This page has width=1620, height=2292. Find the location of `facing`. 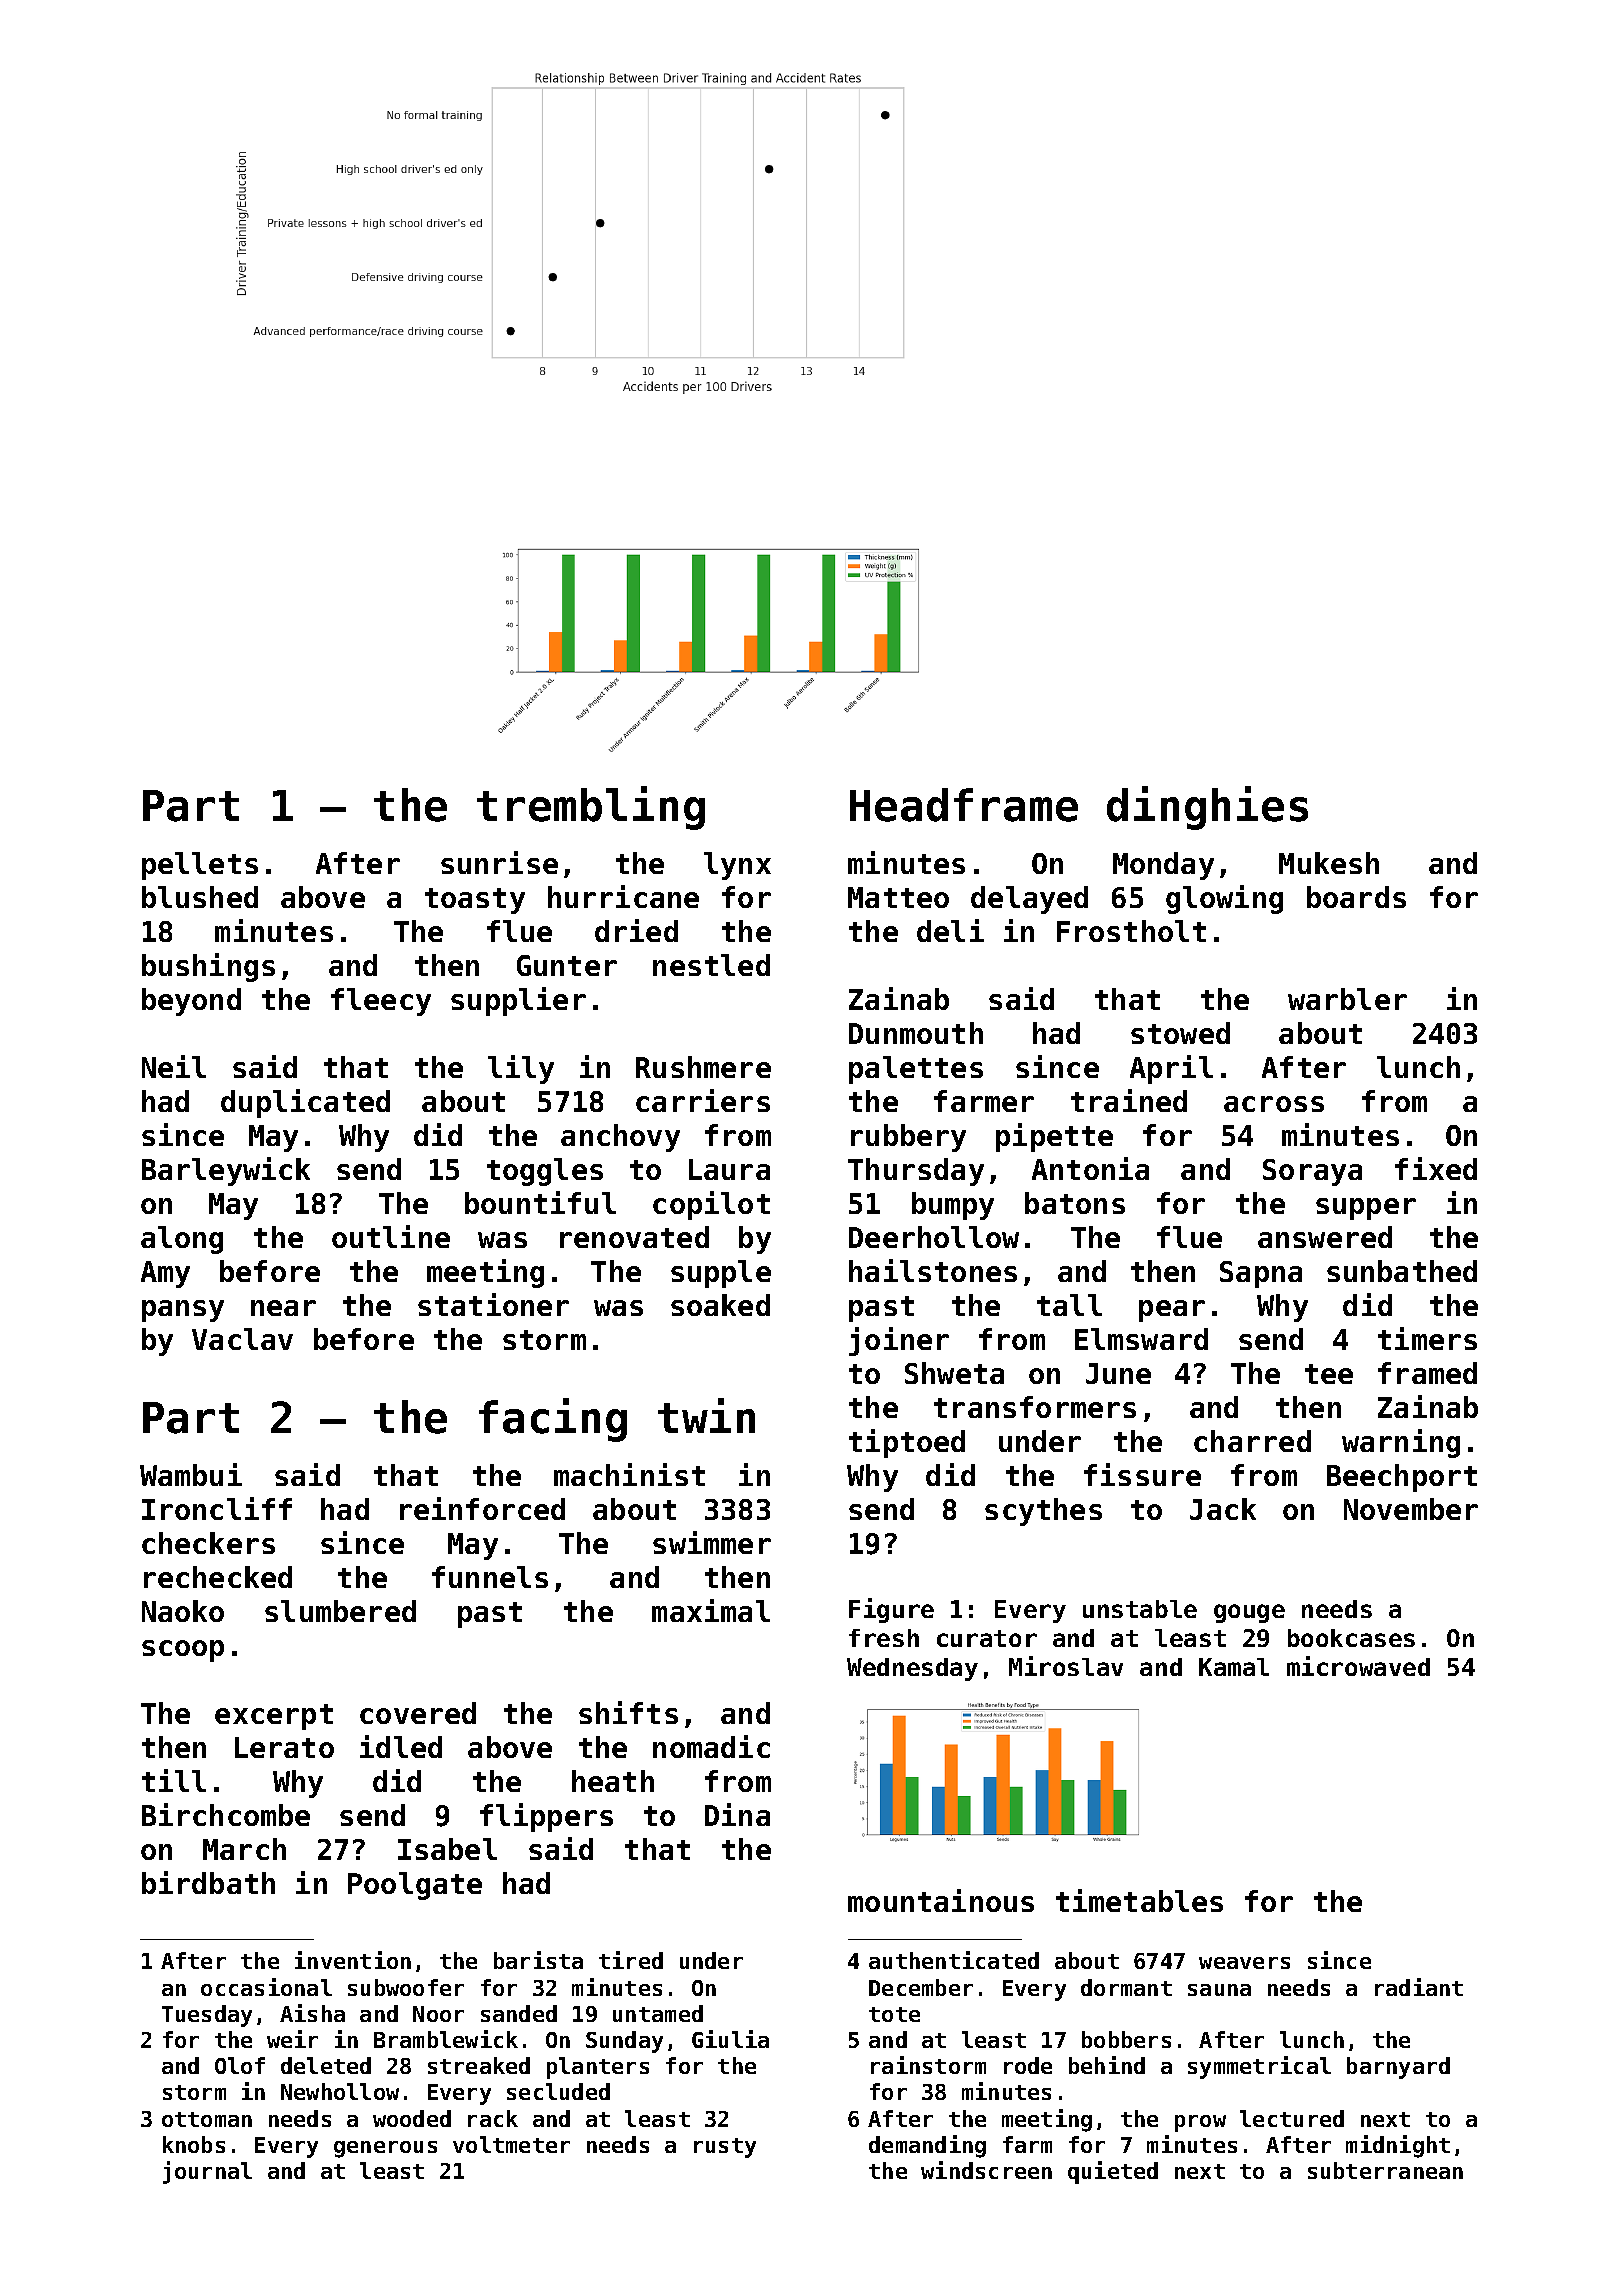

facing is located at coordinates (553, 1420).
